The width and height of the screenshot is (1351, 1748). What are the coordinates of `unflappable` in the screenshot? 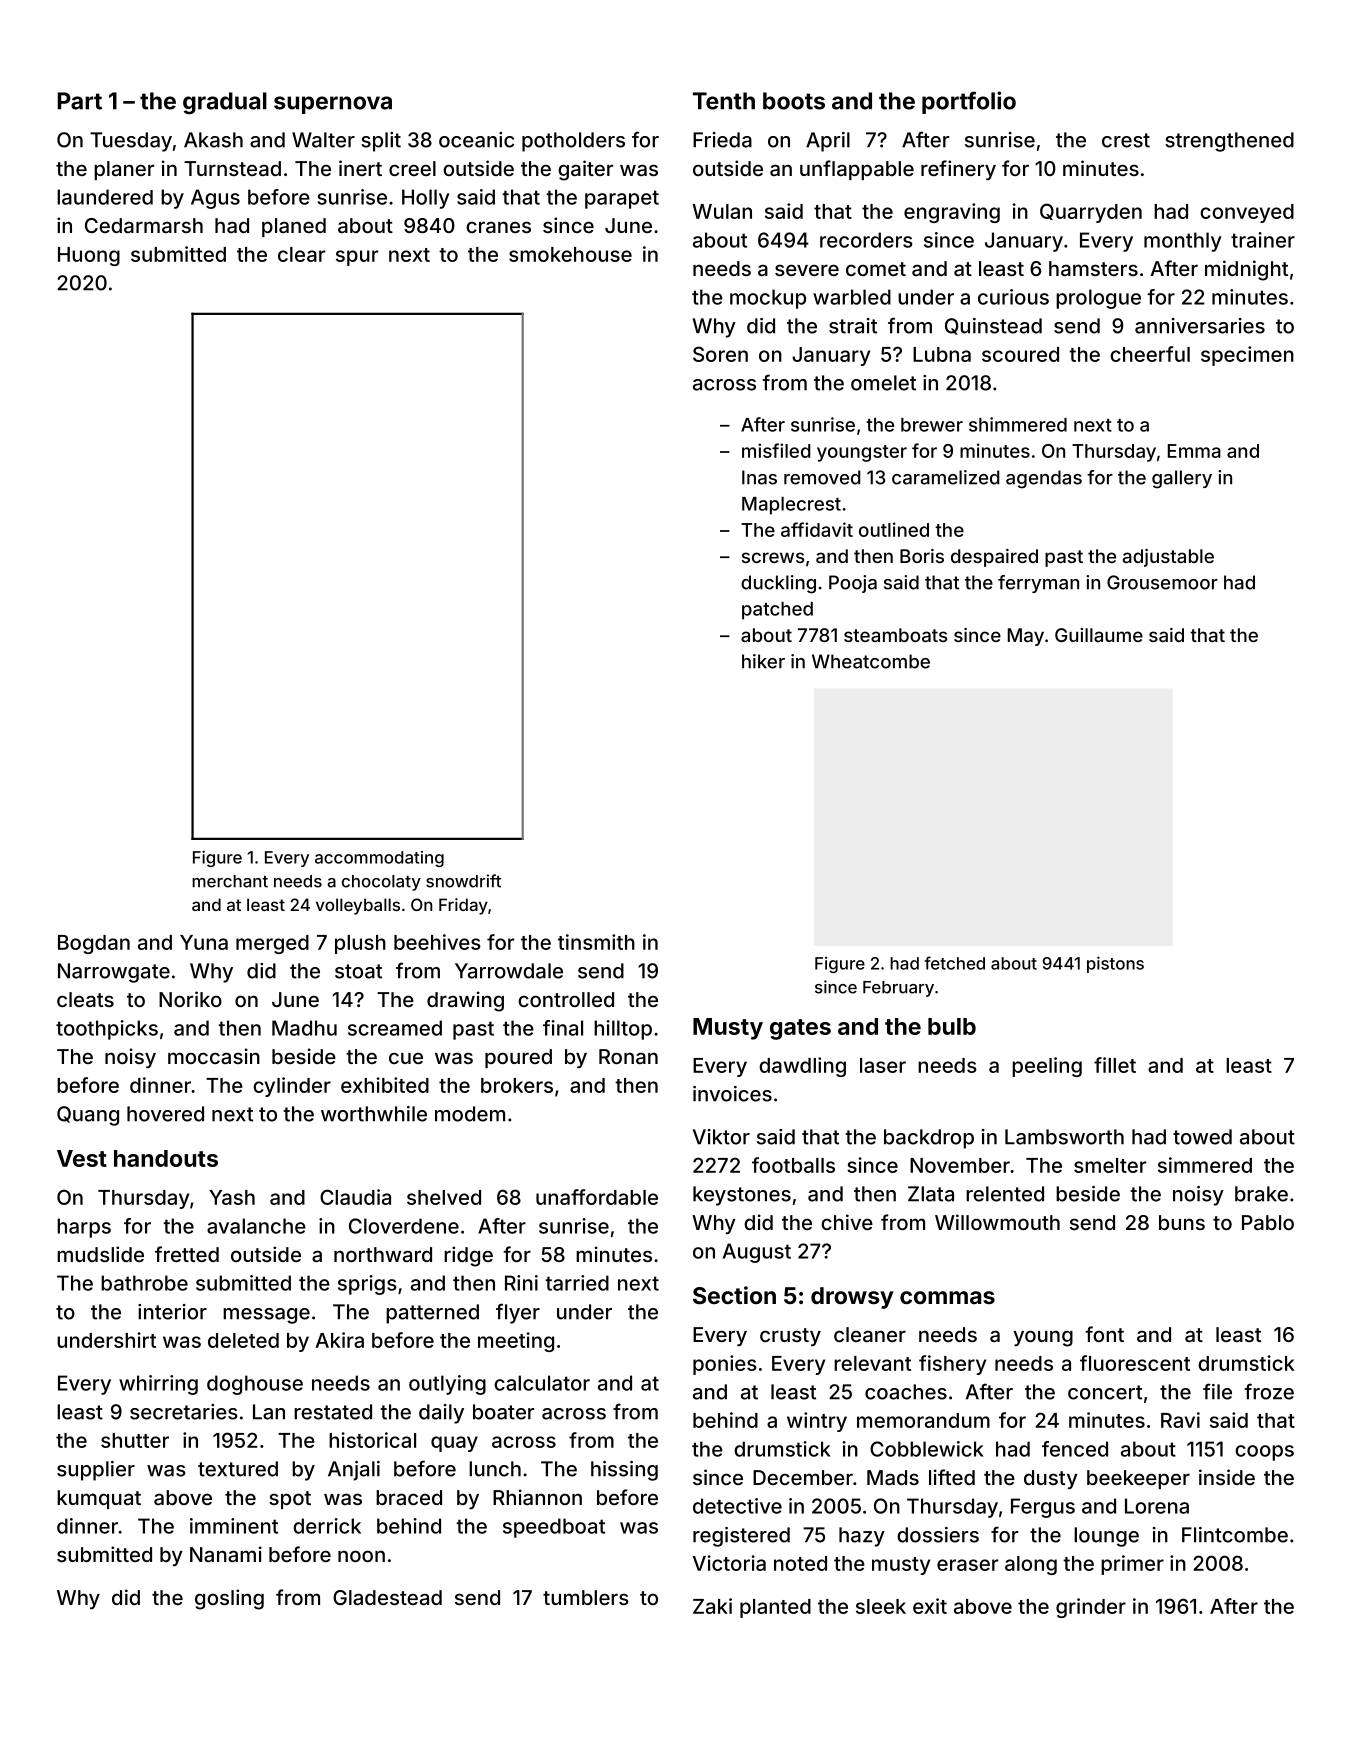 It's located at (857, 170).
